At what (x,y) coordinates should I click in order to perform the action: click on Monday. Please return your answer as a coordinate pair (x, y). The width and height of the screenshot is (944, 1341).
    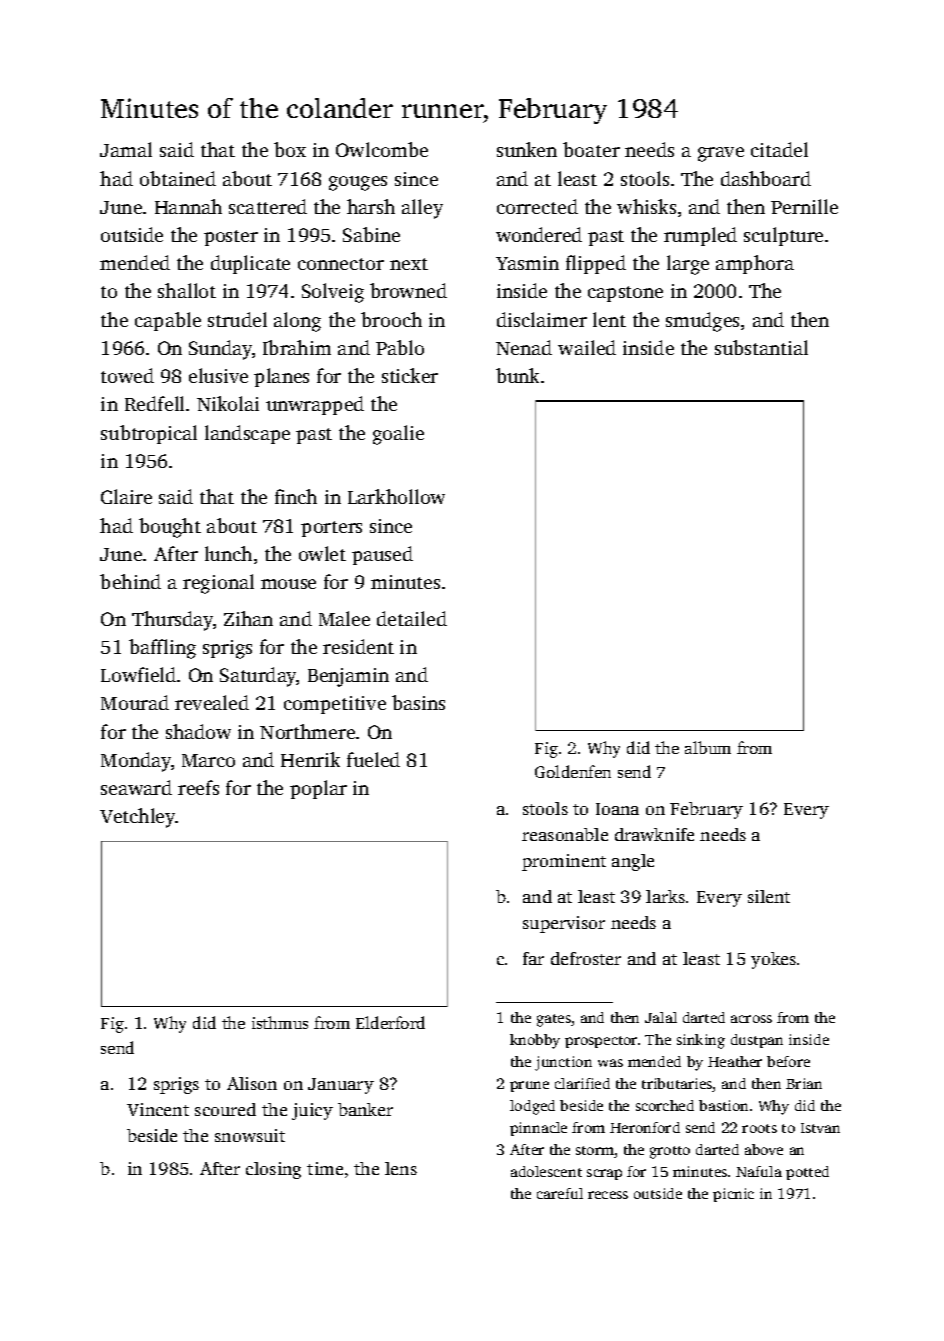
    Looking at the image, I should click on (136, 762).
